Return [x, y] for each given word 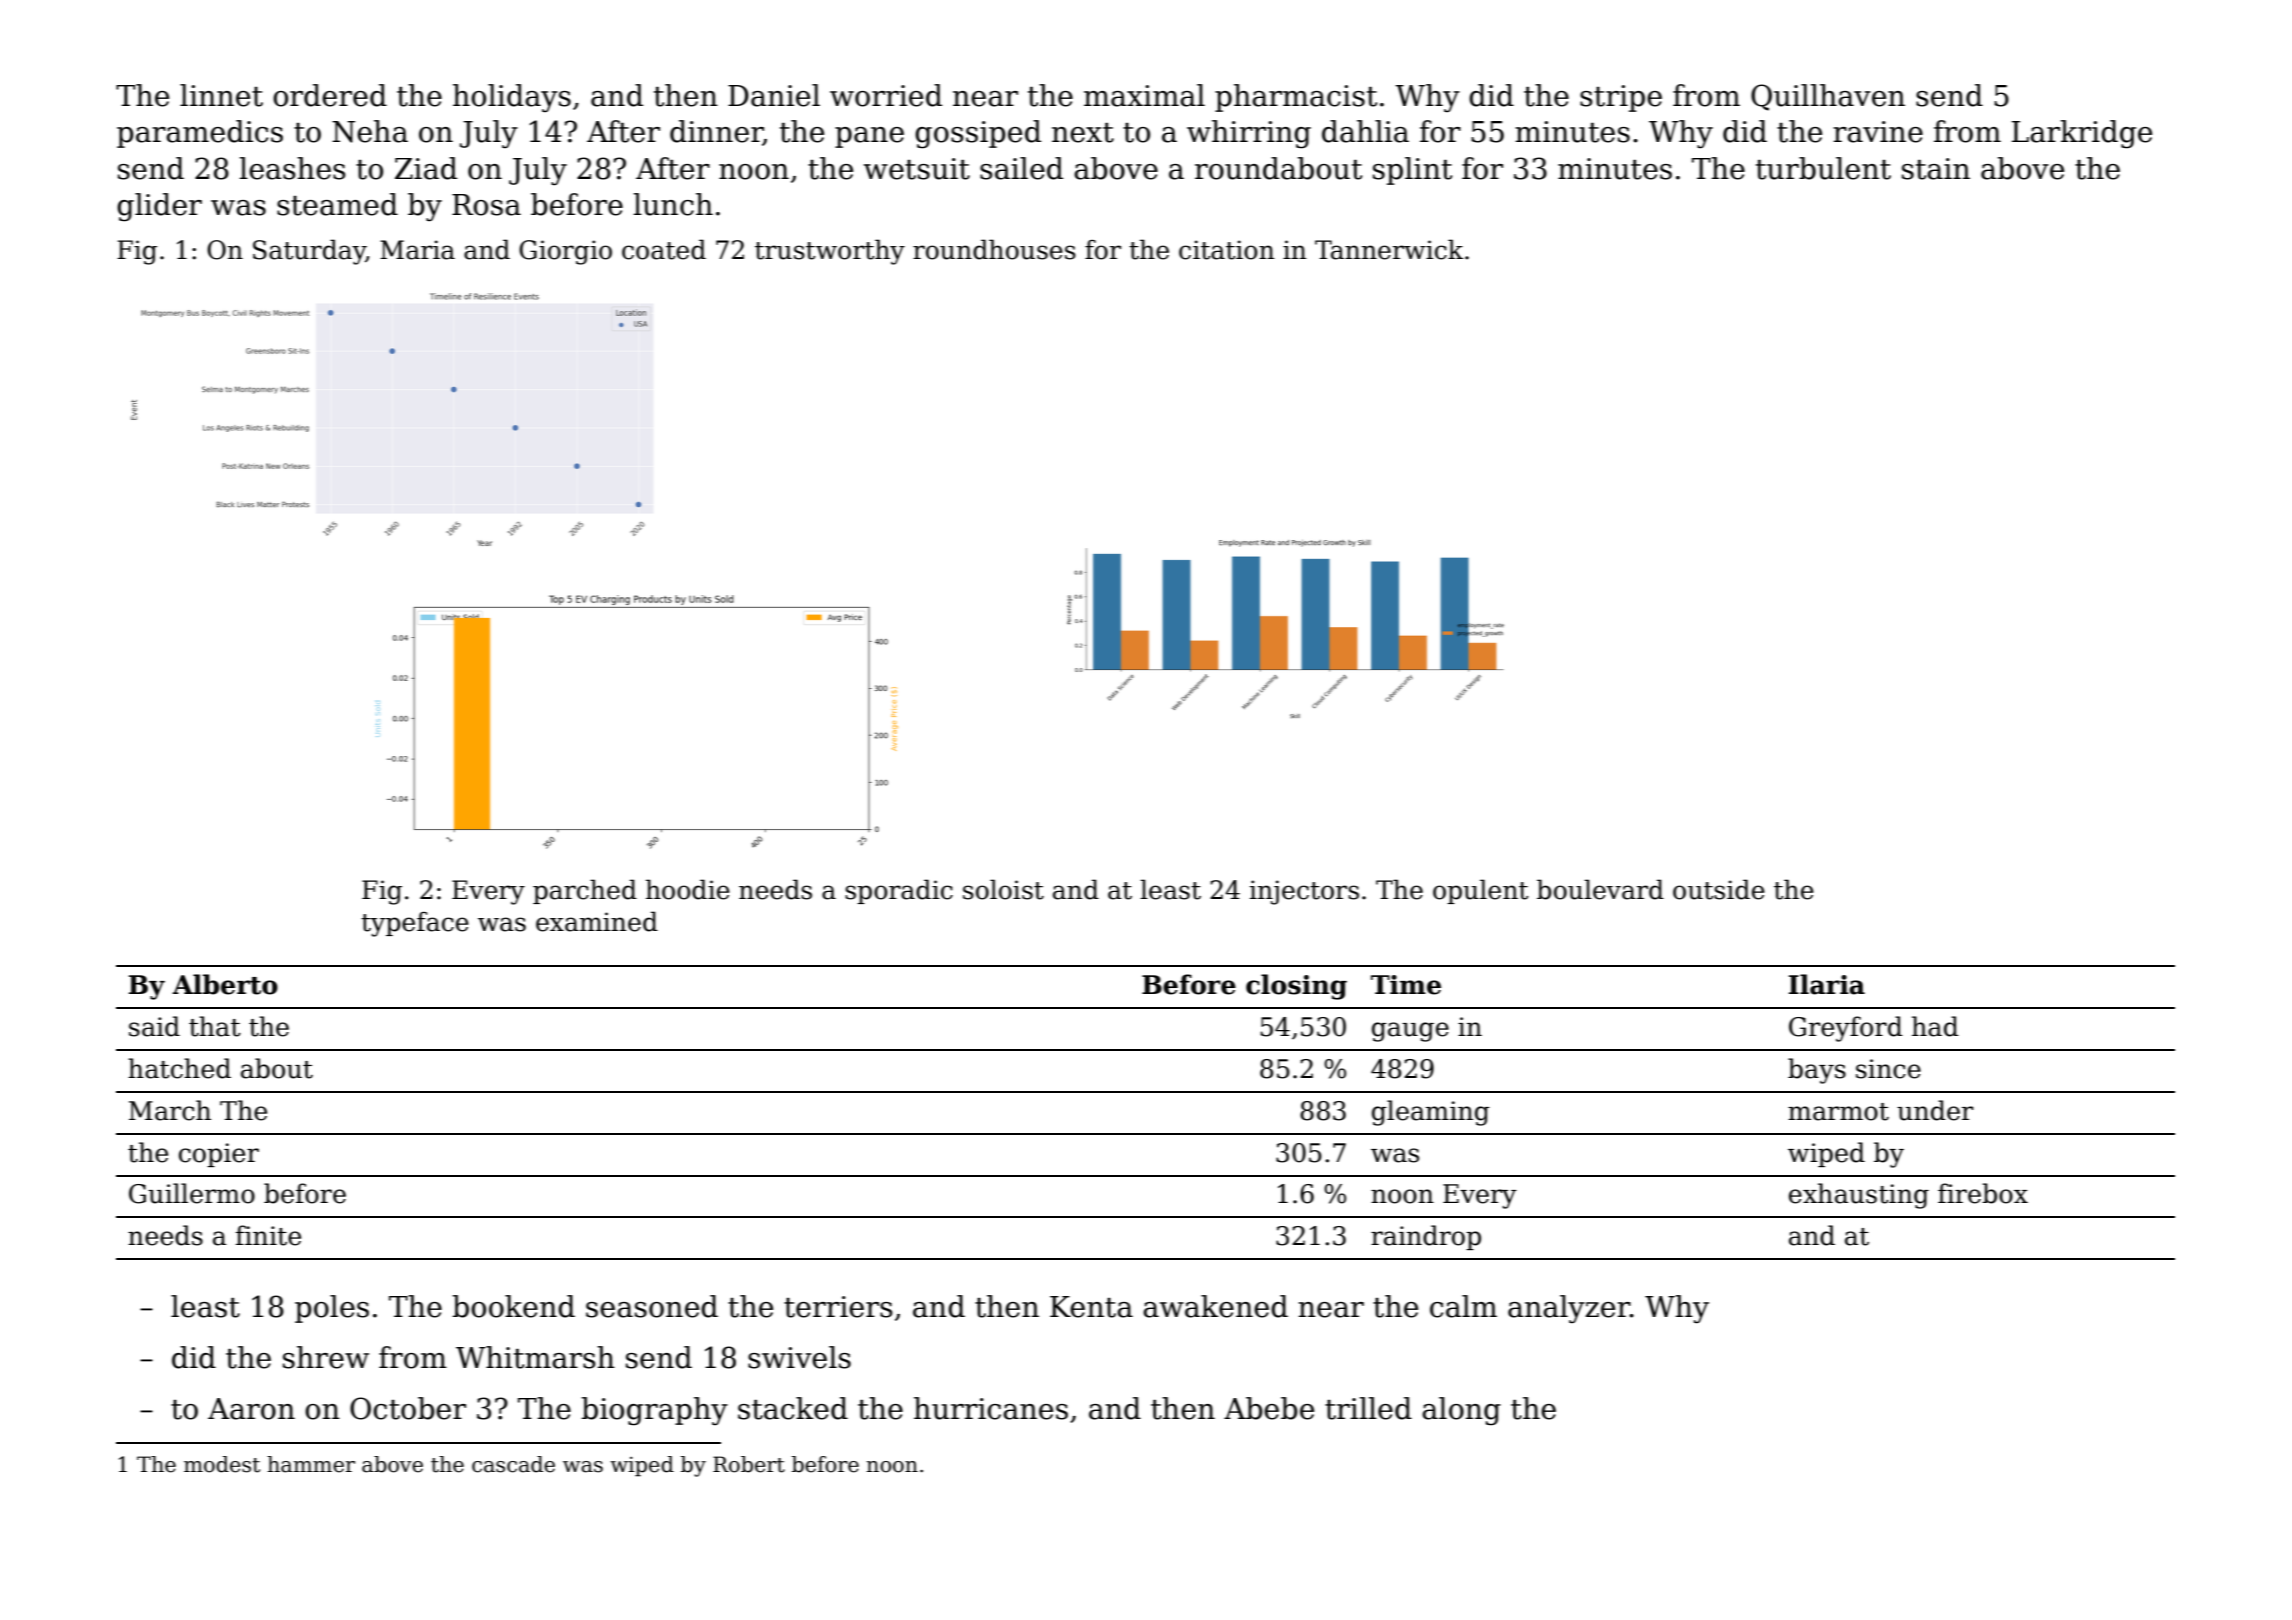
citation [1227, 250]
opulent [1481, 891]
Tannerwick [1389, 249]
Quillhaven [1828, 97]
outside [1719, 889]
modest [222, 1464]
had [1935, 1026]
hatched [179, 1068]
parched [585, 891]
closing [1296, 987]
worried [886, 95]
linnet [221, 95]
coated [664, 249]
